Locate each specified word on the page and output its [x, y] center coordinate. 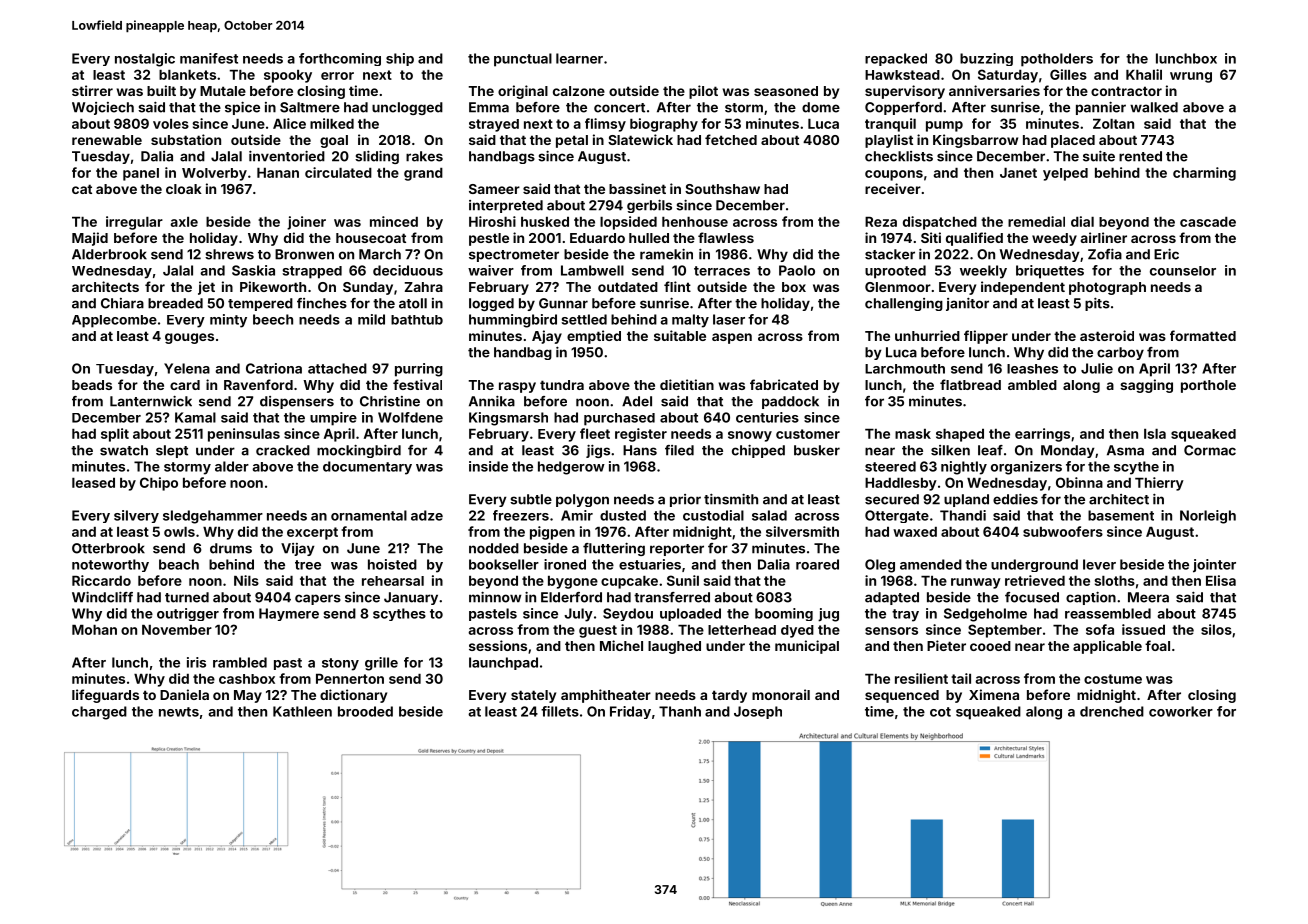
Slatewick [640, 139]
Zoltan [1113, 124]
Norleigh [1208, 517]
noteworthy [110, 565]
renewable [107, 140]
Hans [640, 450]
